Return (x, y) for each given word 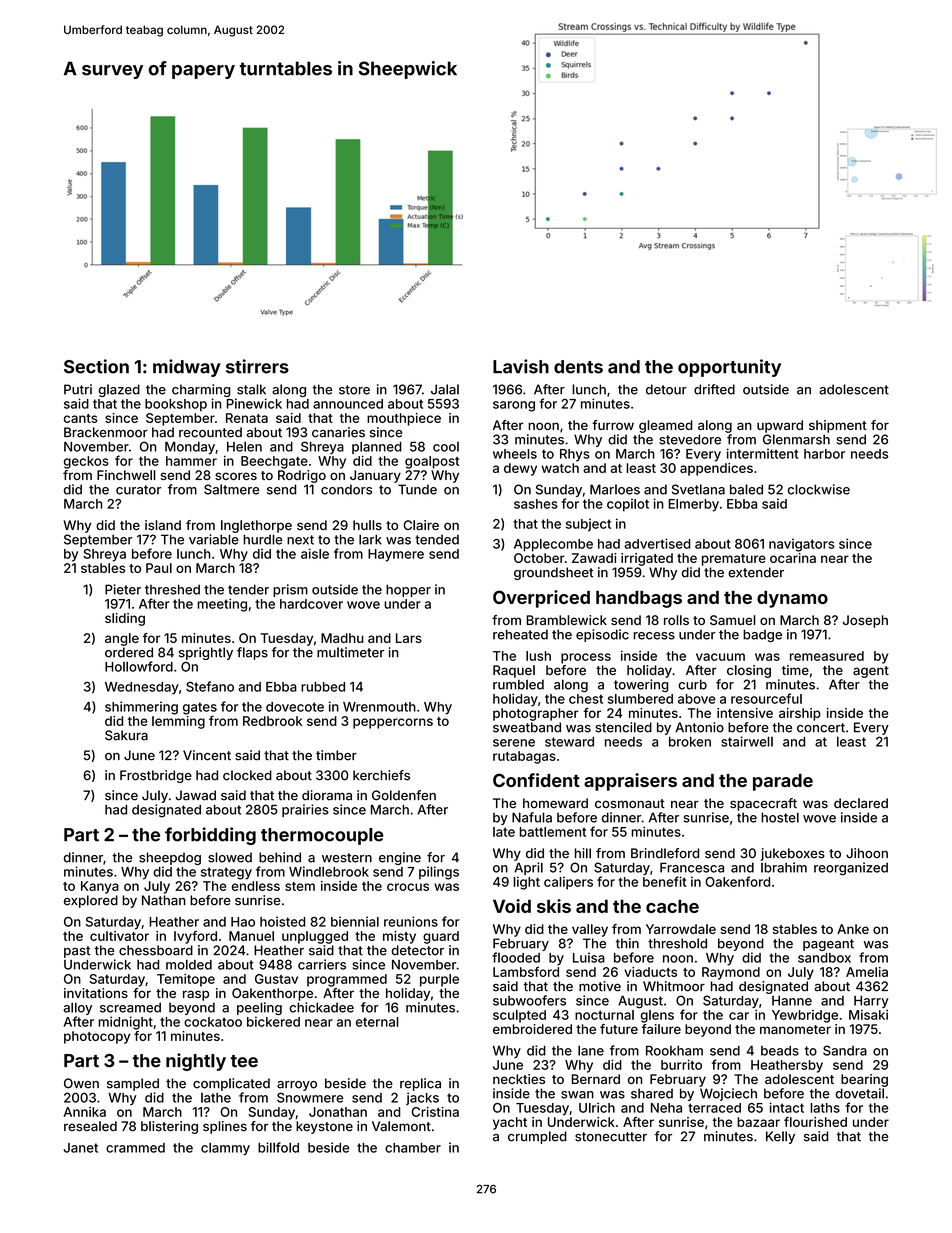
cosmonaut (630, 804)
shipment (838, 426)
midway (187, 368)
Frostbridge (156, 776)
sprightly (206, 653)
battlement (553, 832)
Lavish (521, 366)
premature (734, 560)
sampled (133, 1084)
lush (538, 656)
